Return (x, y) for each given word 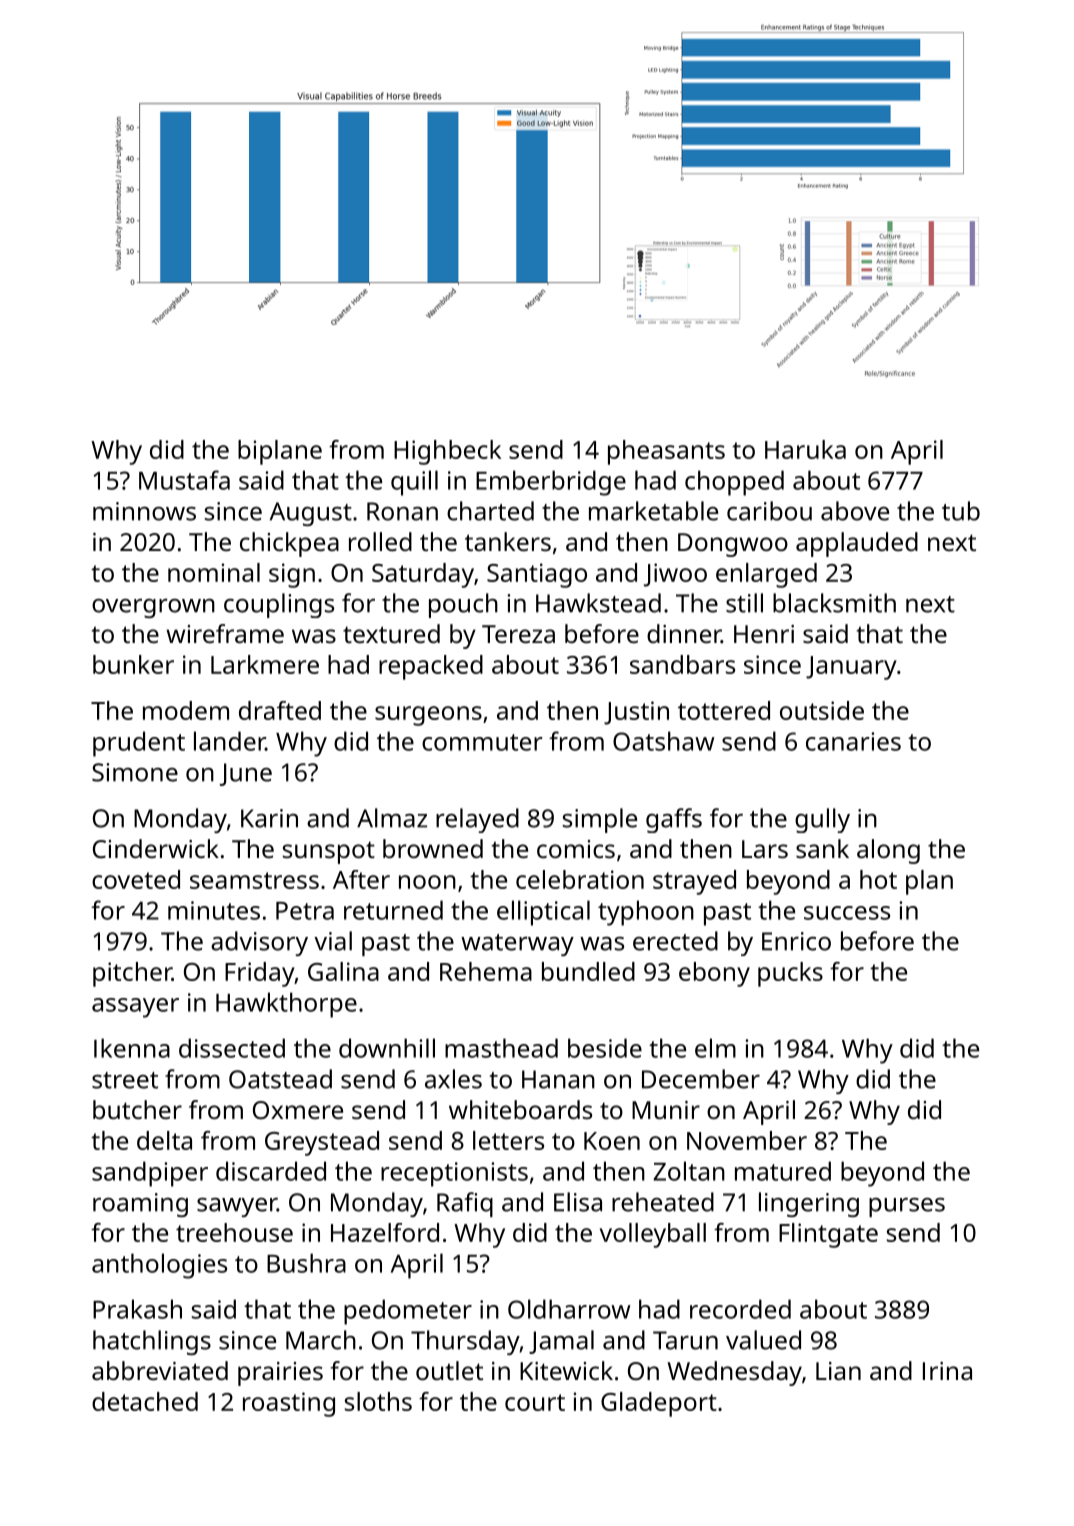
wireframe (225, 633)
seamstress (254, 880)
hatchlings (152, 1342)
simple (600, 820)
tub (961, 511)
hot (878, 879)
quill (414, 483)
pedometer (408, 1312)
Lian (838, 1371)
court (535, 1402)
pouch (463, 605)
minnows (144, 511)
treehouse (234, 1232)
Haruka (805, 449)
